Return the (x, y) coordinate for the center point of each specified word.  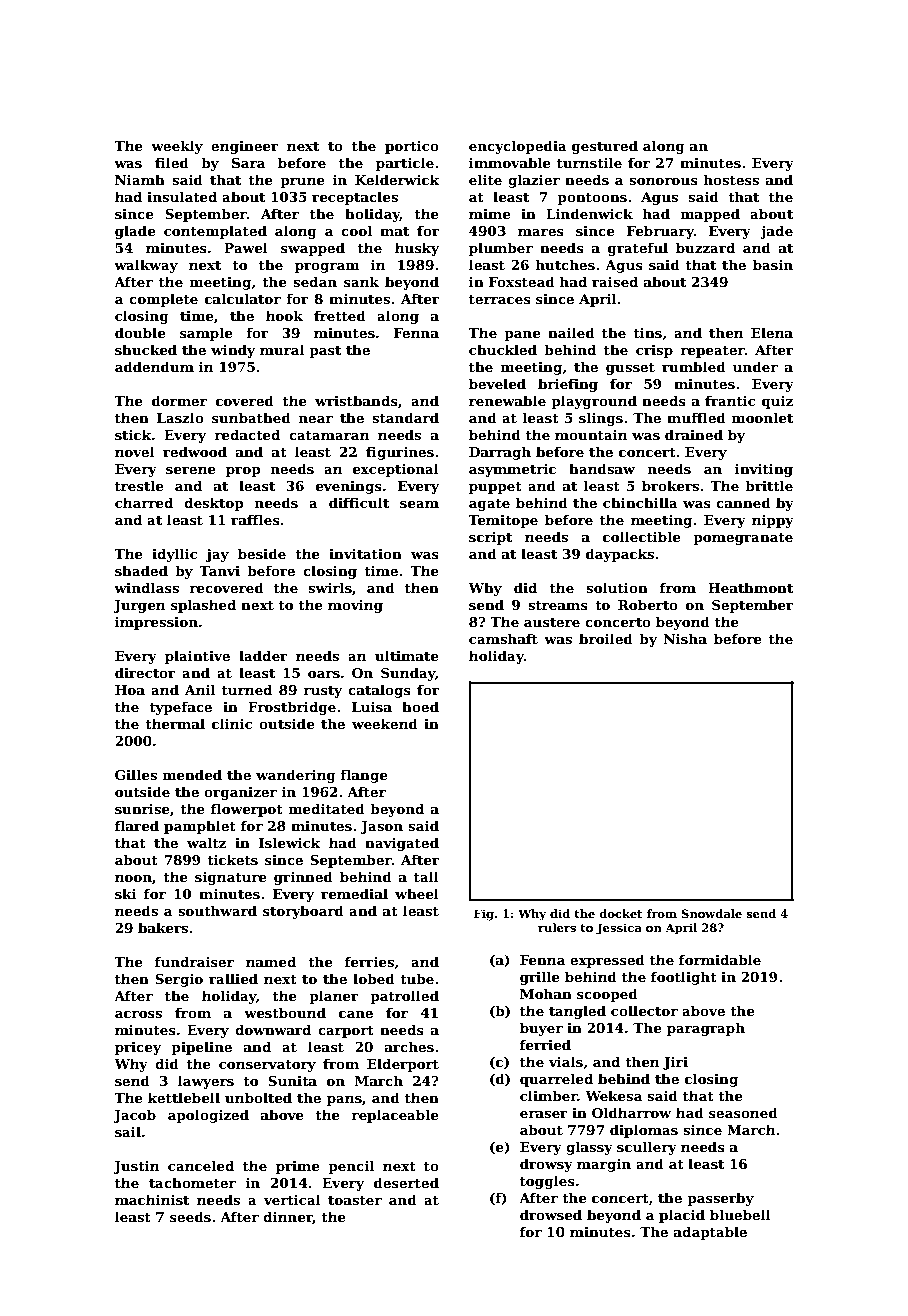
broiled (606, 638)
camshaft (503, 638)
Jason (381, 827)
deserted (406, 1182)
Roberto (648, 604)
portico (412, 147)
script (490, 538)
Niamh (140, 179)
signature (231, 878)
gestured (605, 147)
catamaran (329, 435)
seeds (190, 1216)
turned (247, 689)
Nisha (685, 638)
